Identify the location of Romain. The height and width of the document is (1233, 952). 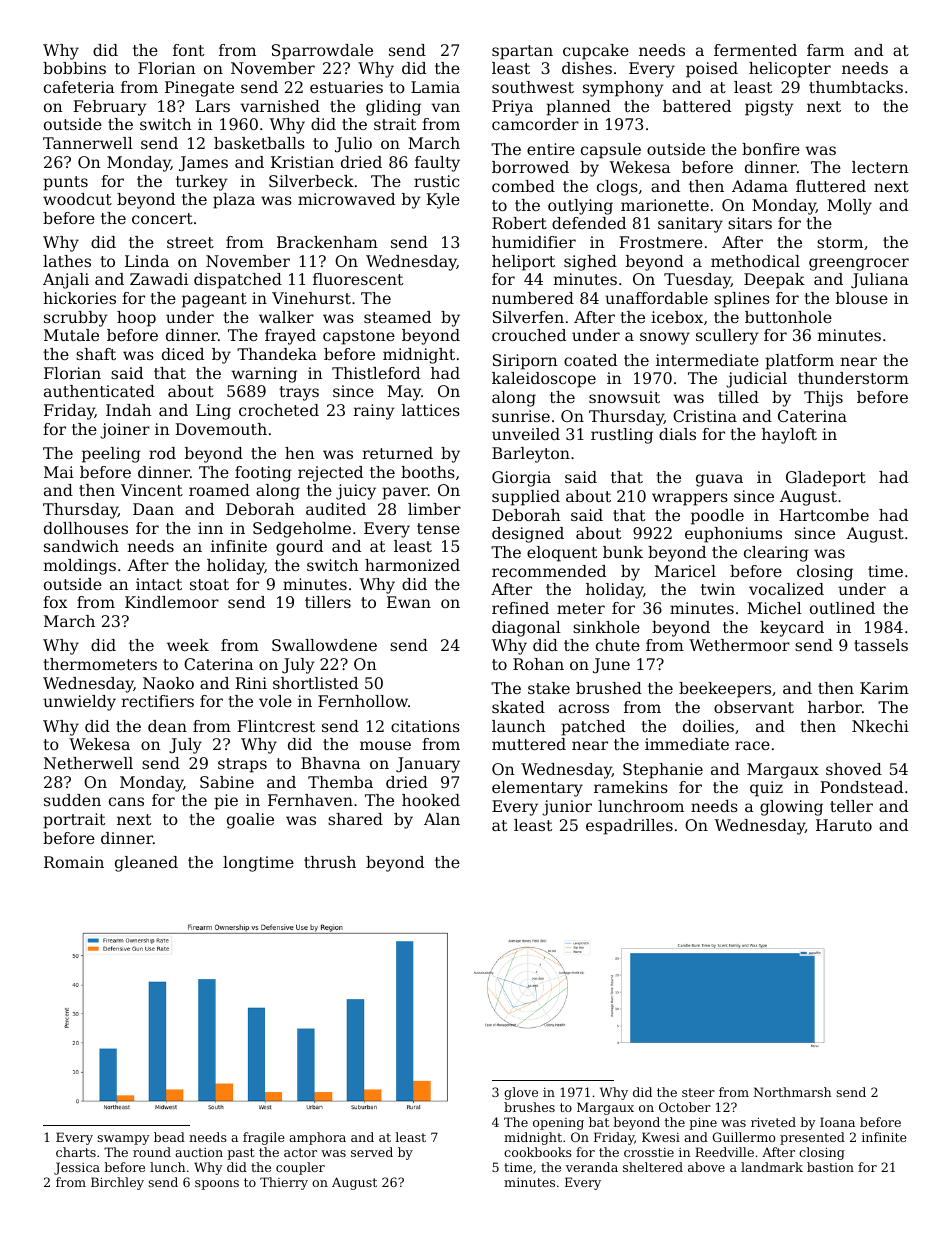
(74, 862).
